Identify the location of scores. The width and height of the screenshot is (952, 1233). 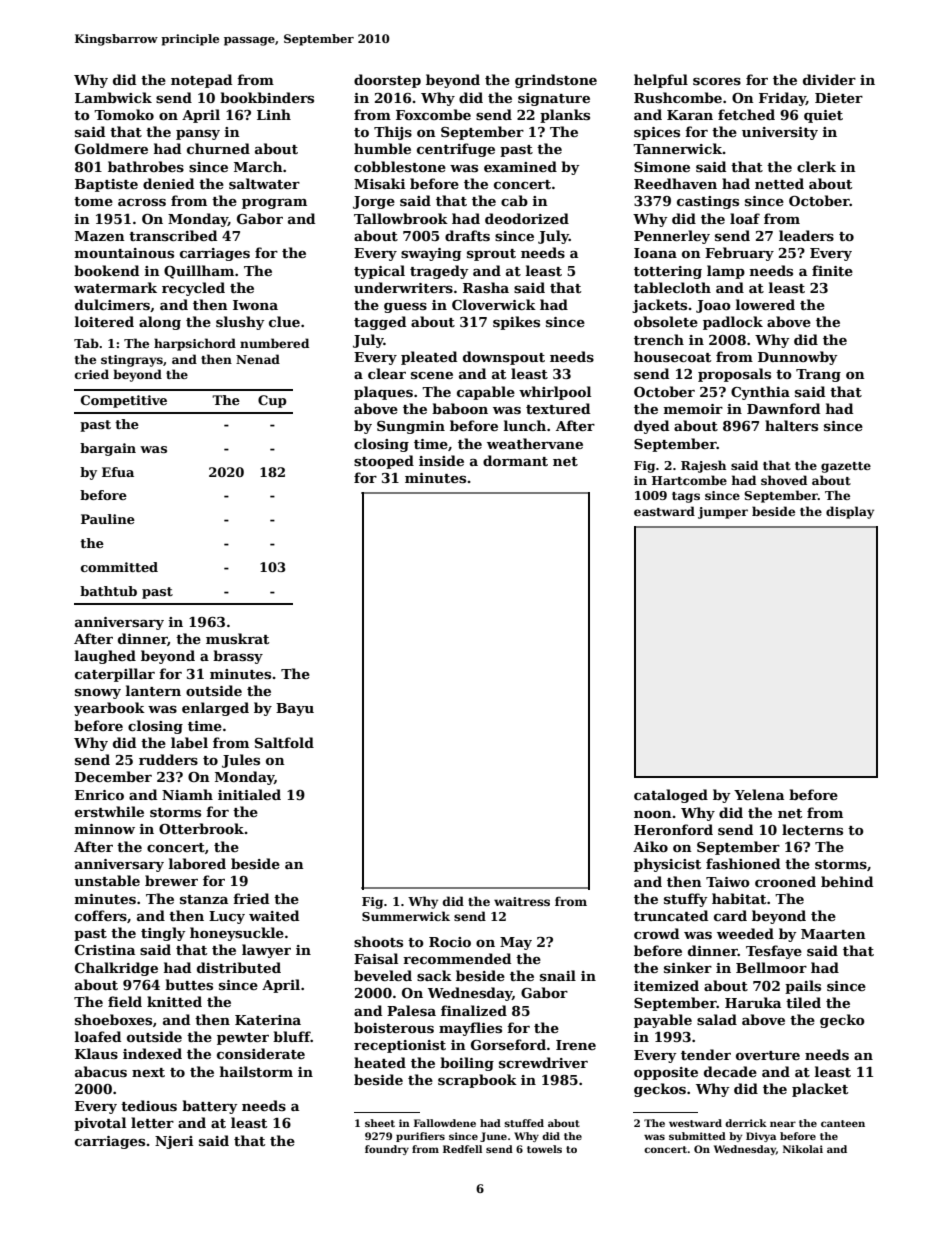
(717, 81).
